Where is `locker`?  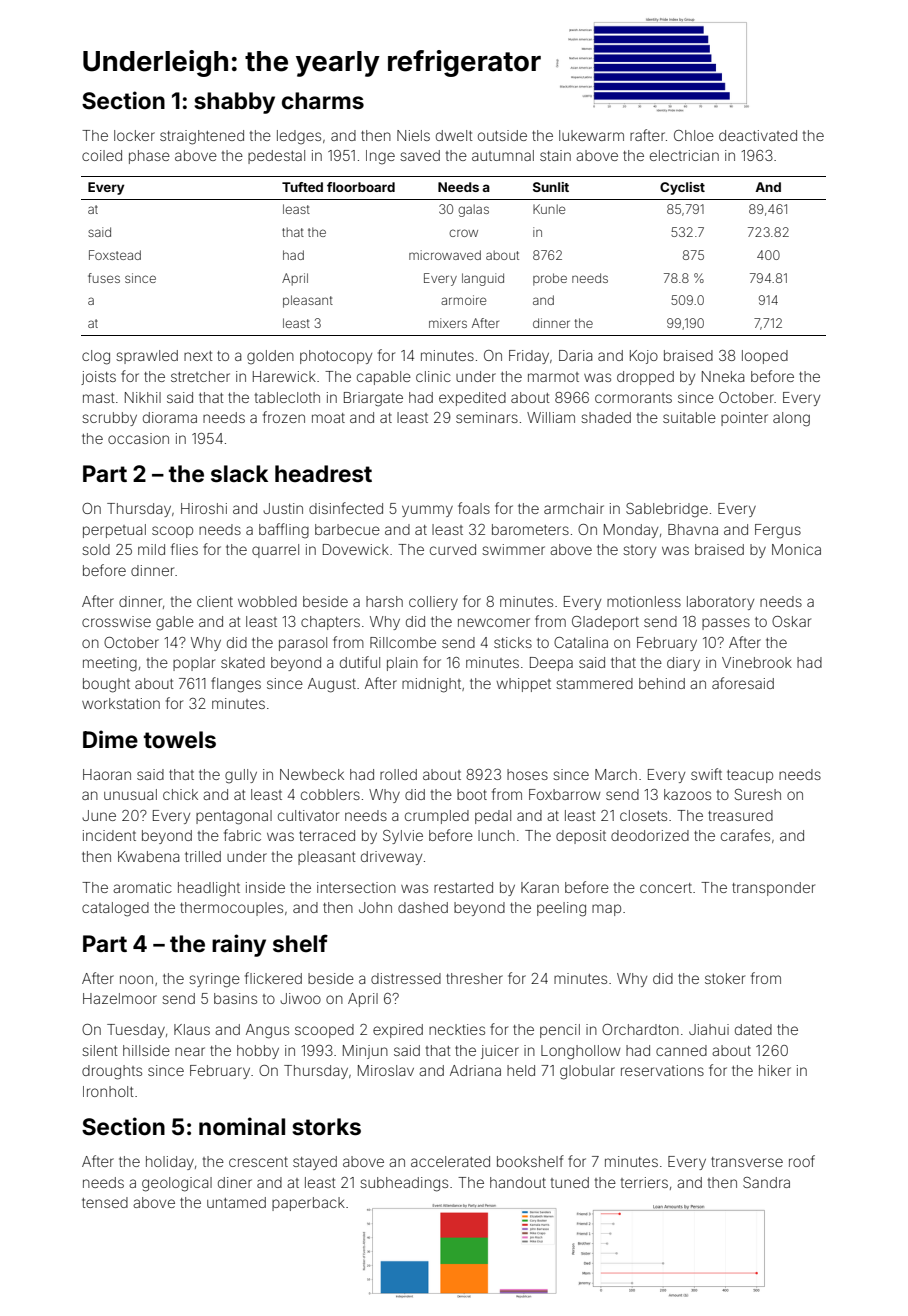 locker is located at coordinates (134, 135).
